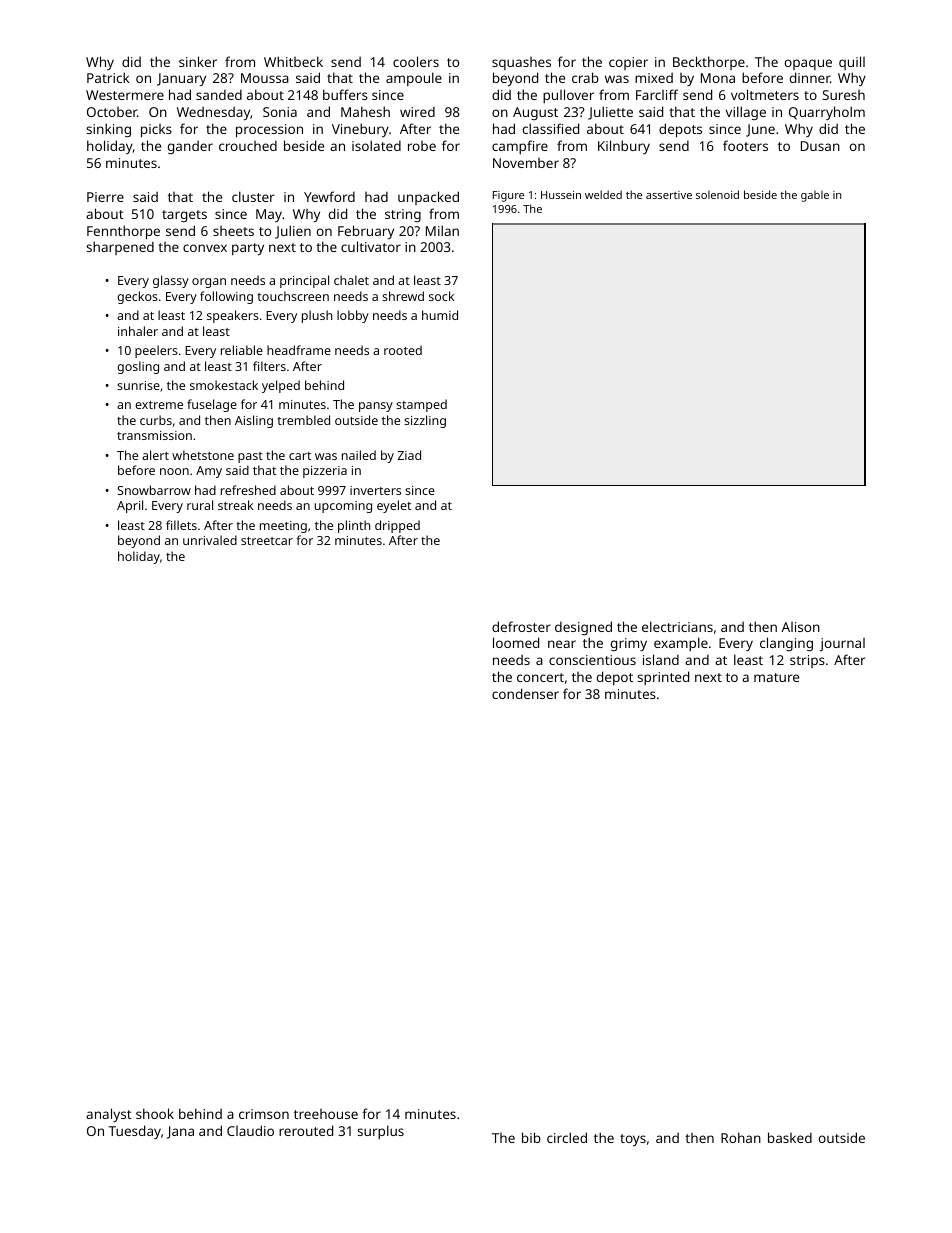 This document has width=952, height=1233. What do you see at coordinates (306, 1130) in the document?
I see `rerouted` at bounding box center [306, 1130].
